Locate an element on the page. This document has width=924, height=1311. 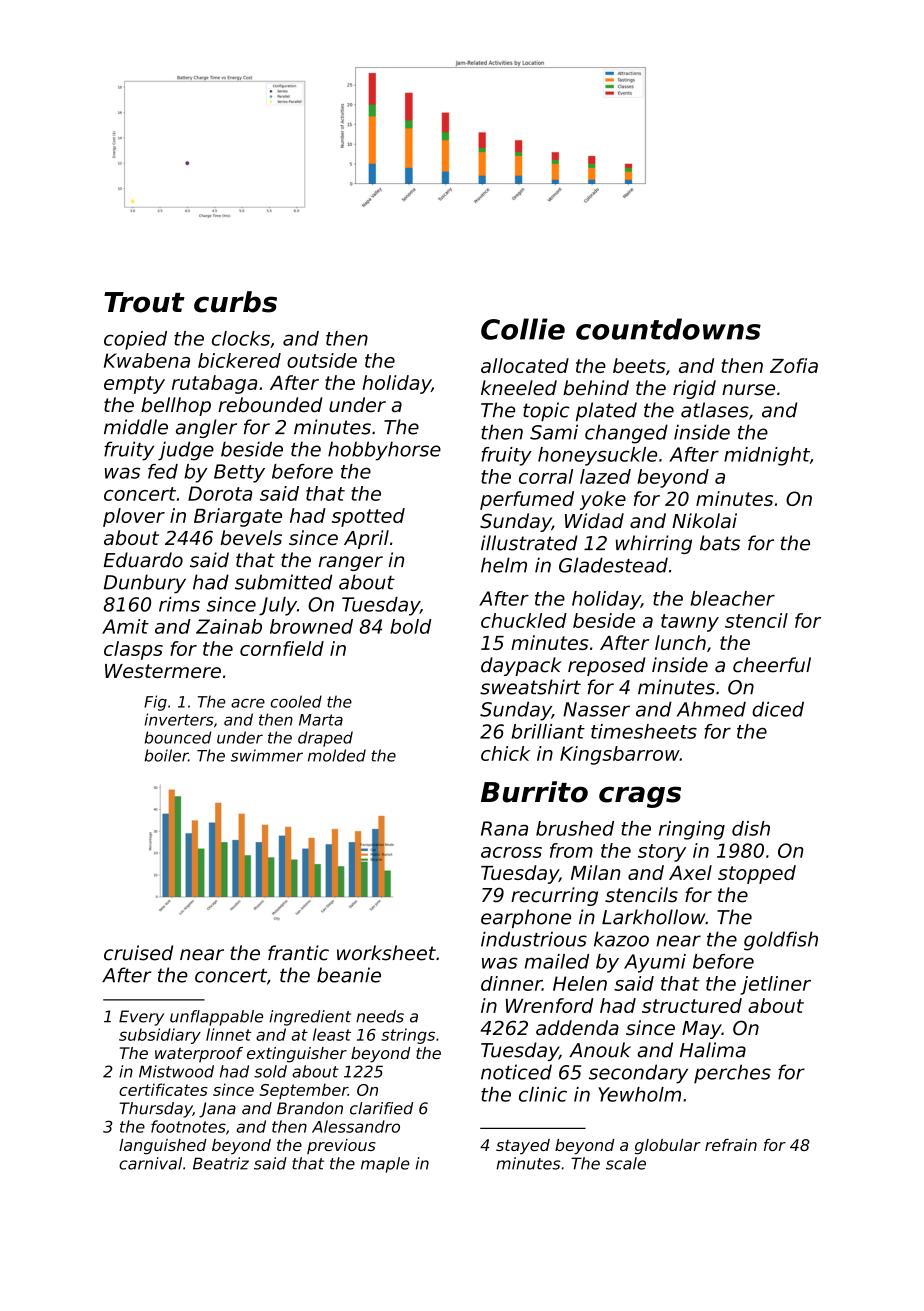
Ahmed is located at coordinates (711, 709).
